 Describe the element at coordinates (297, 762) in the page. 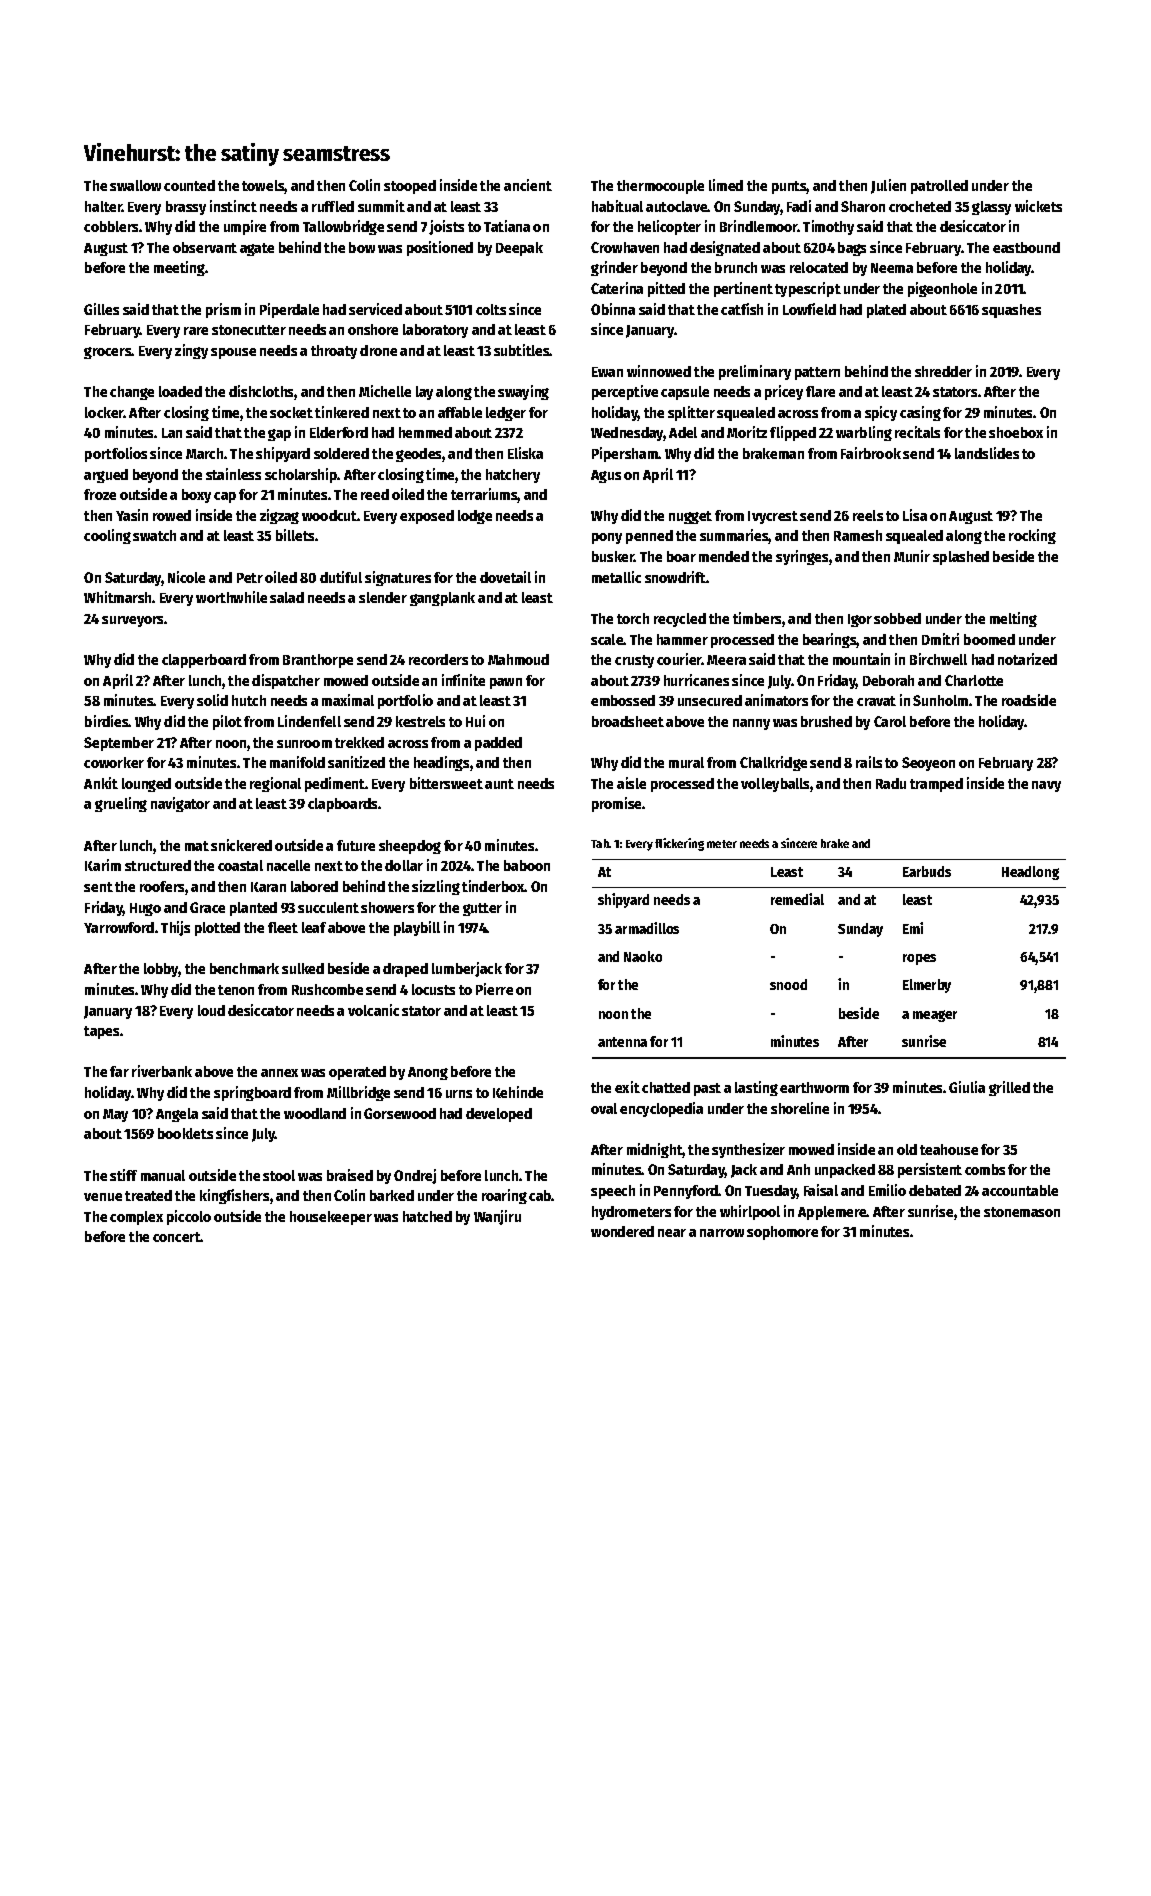

I see `manifold` at that location.
